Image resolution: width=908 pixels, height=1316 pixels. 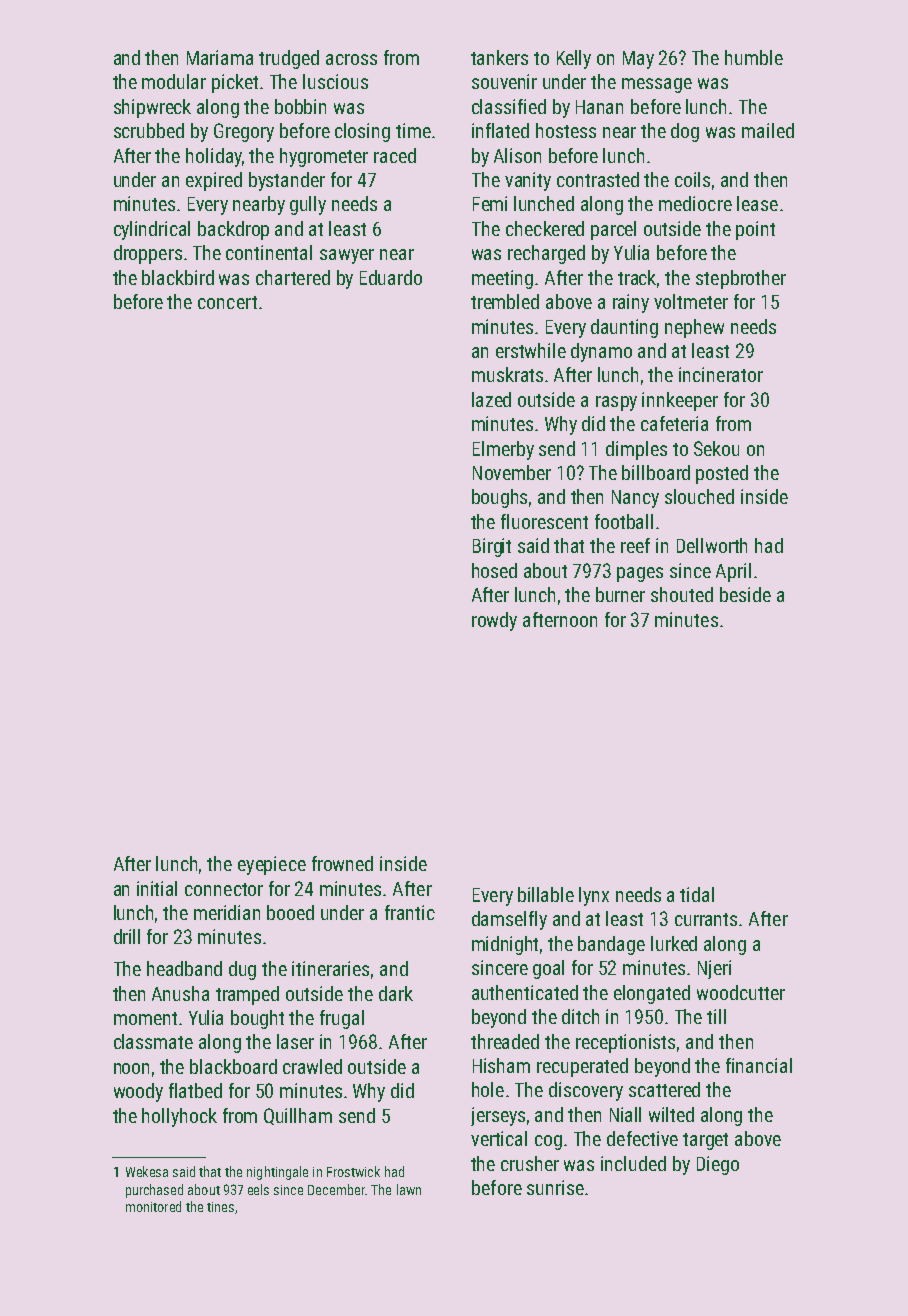 I want to click on billboard, so click(x=656, y=472).
